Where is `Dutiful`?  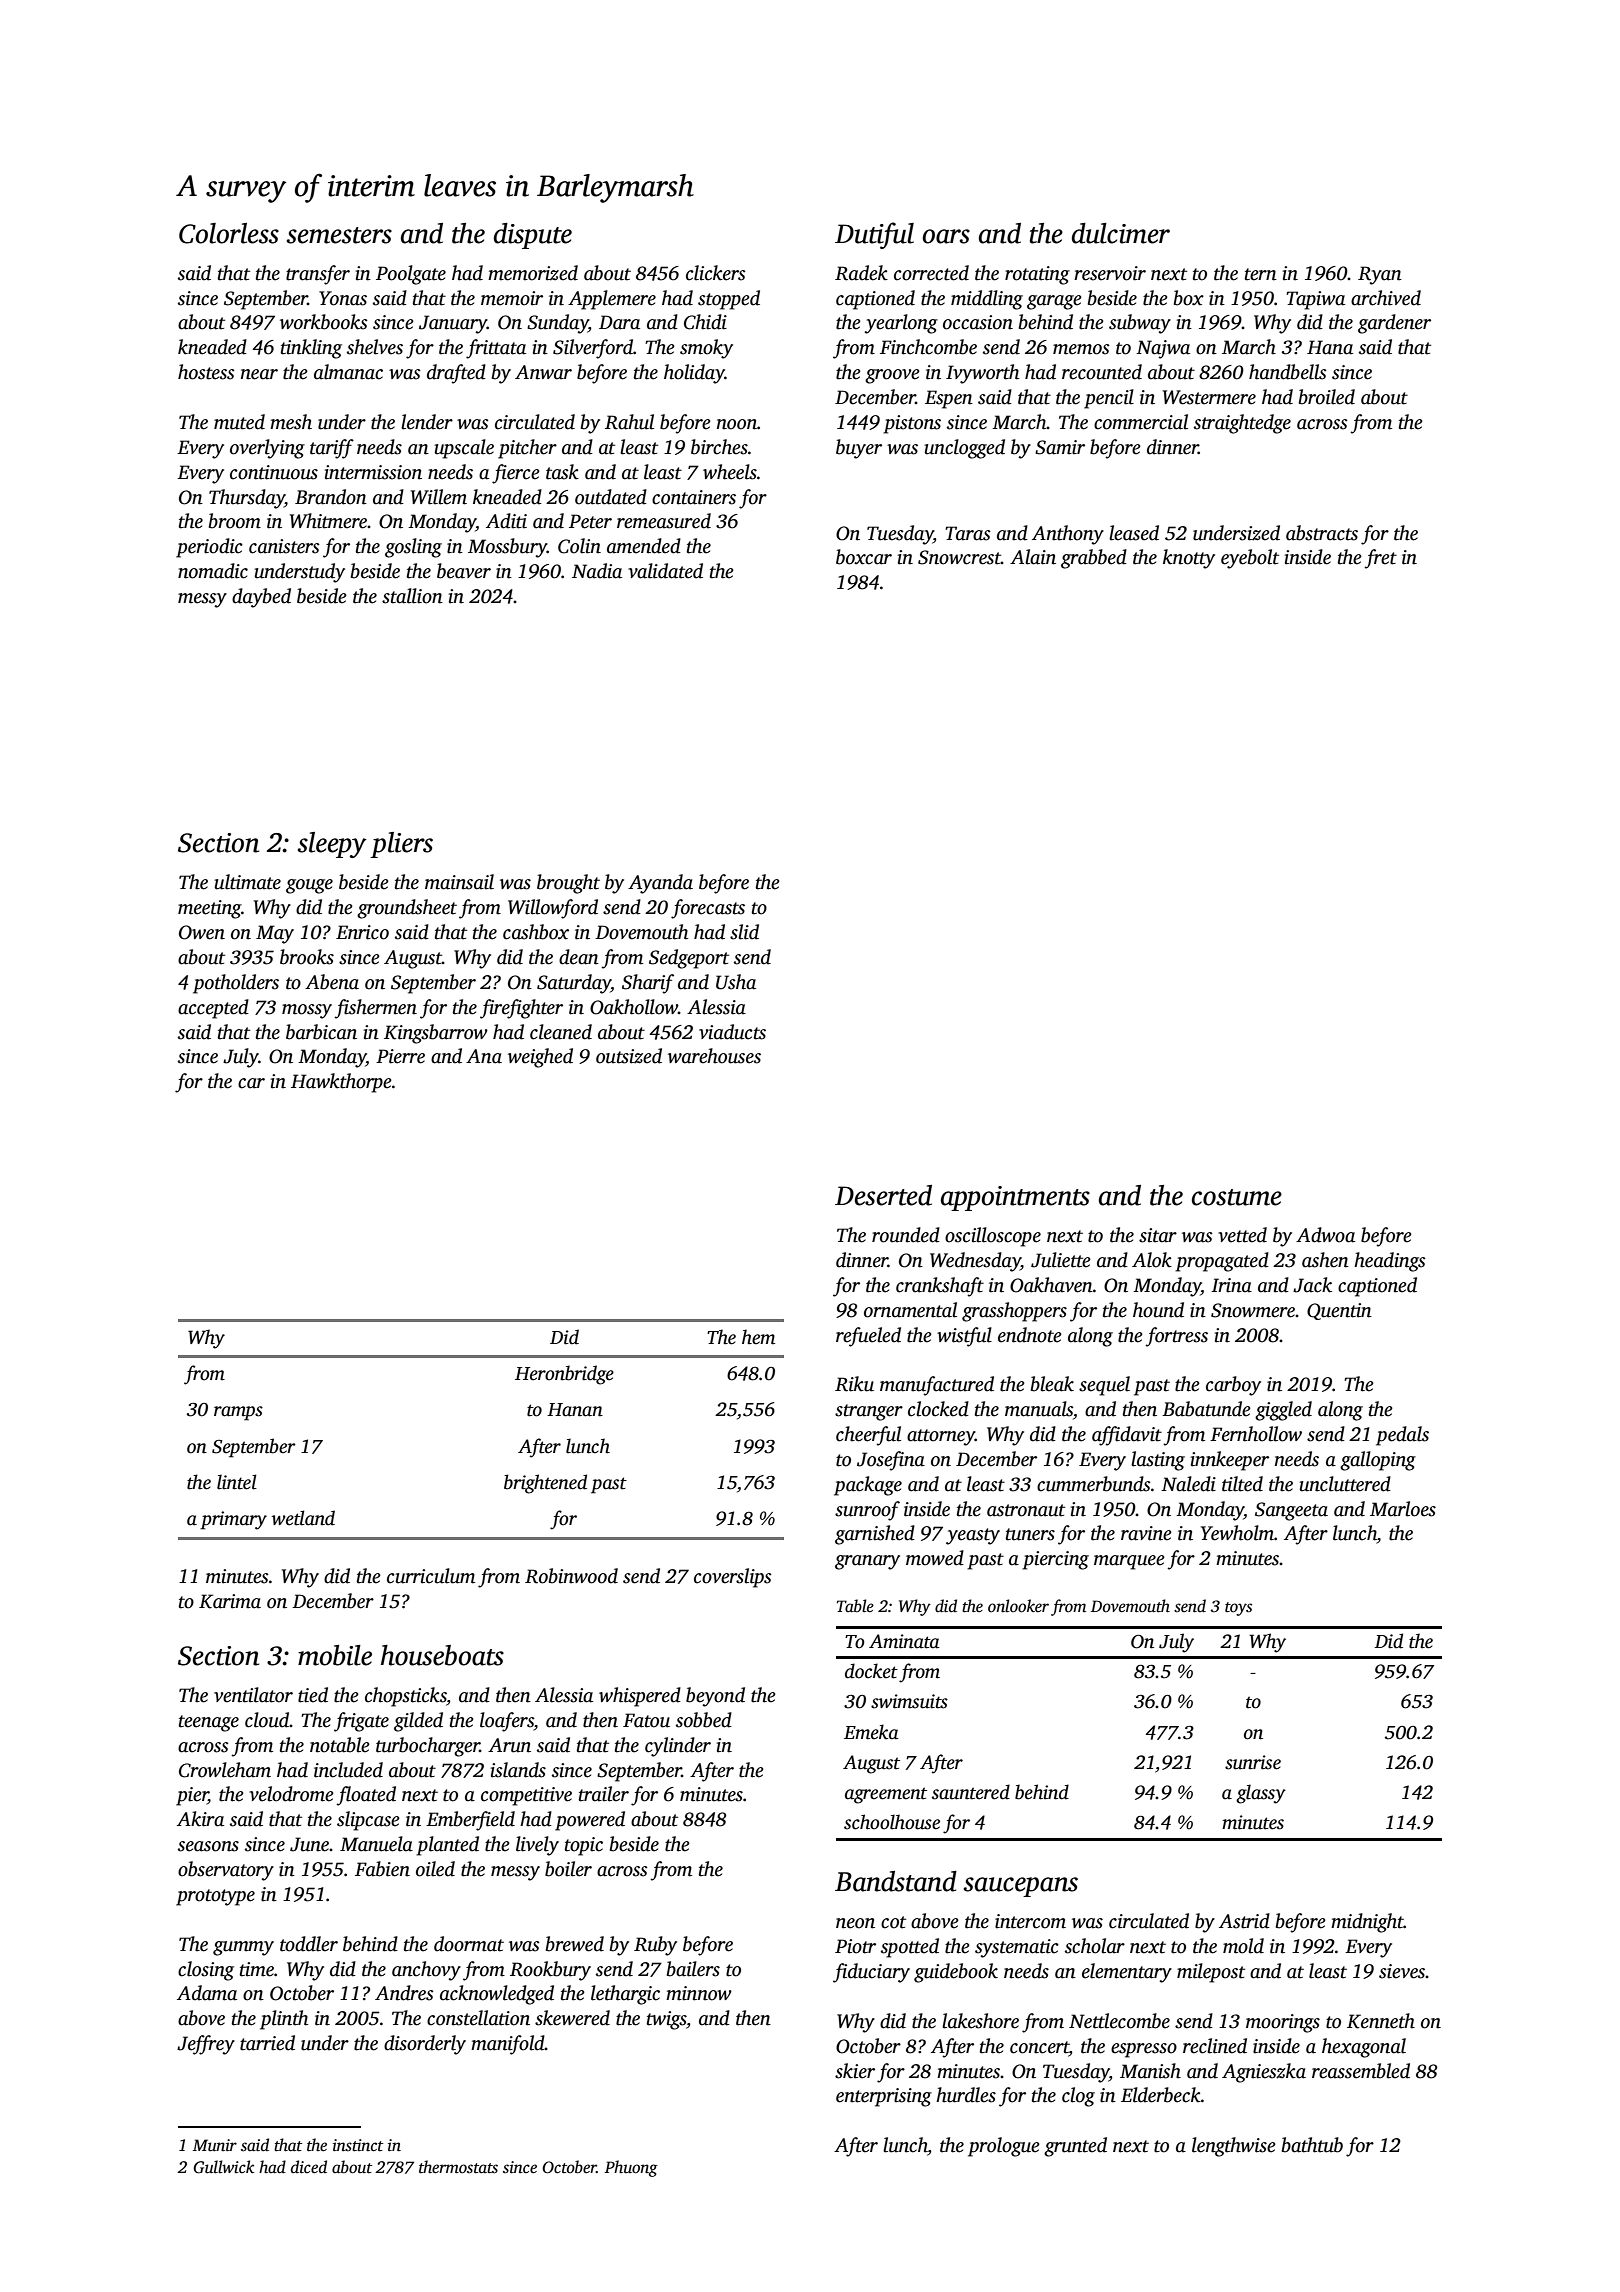 Dutiful is located at coordinates (874, 235).
